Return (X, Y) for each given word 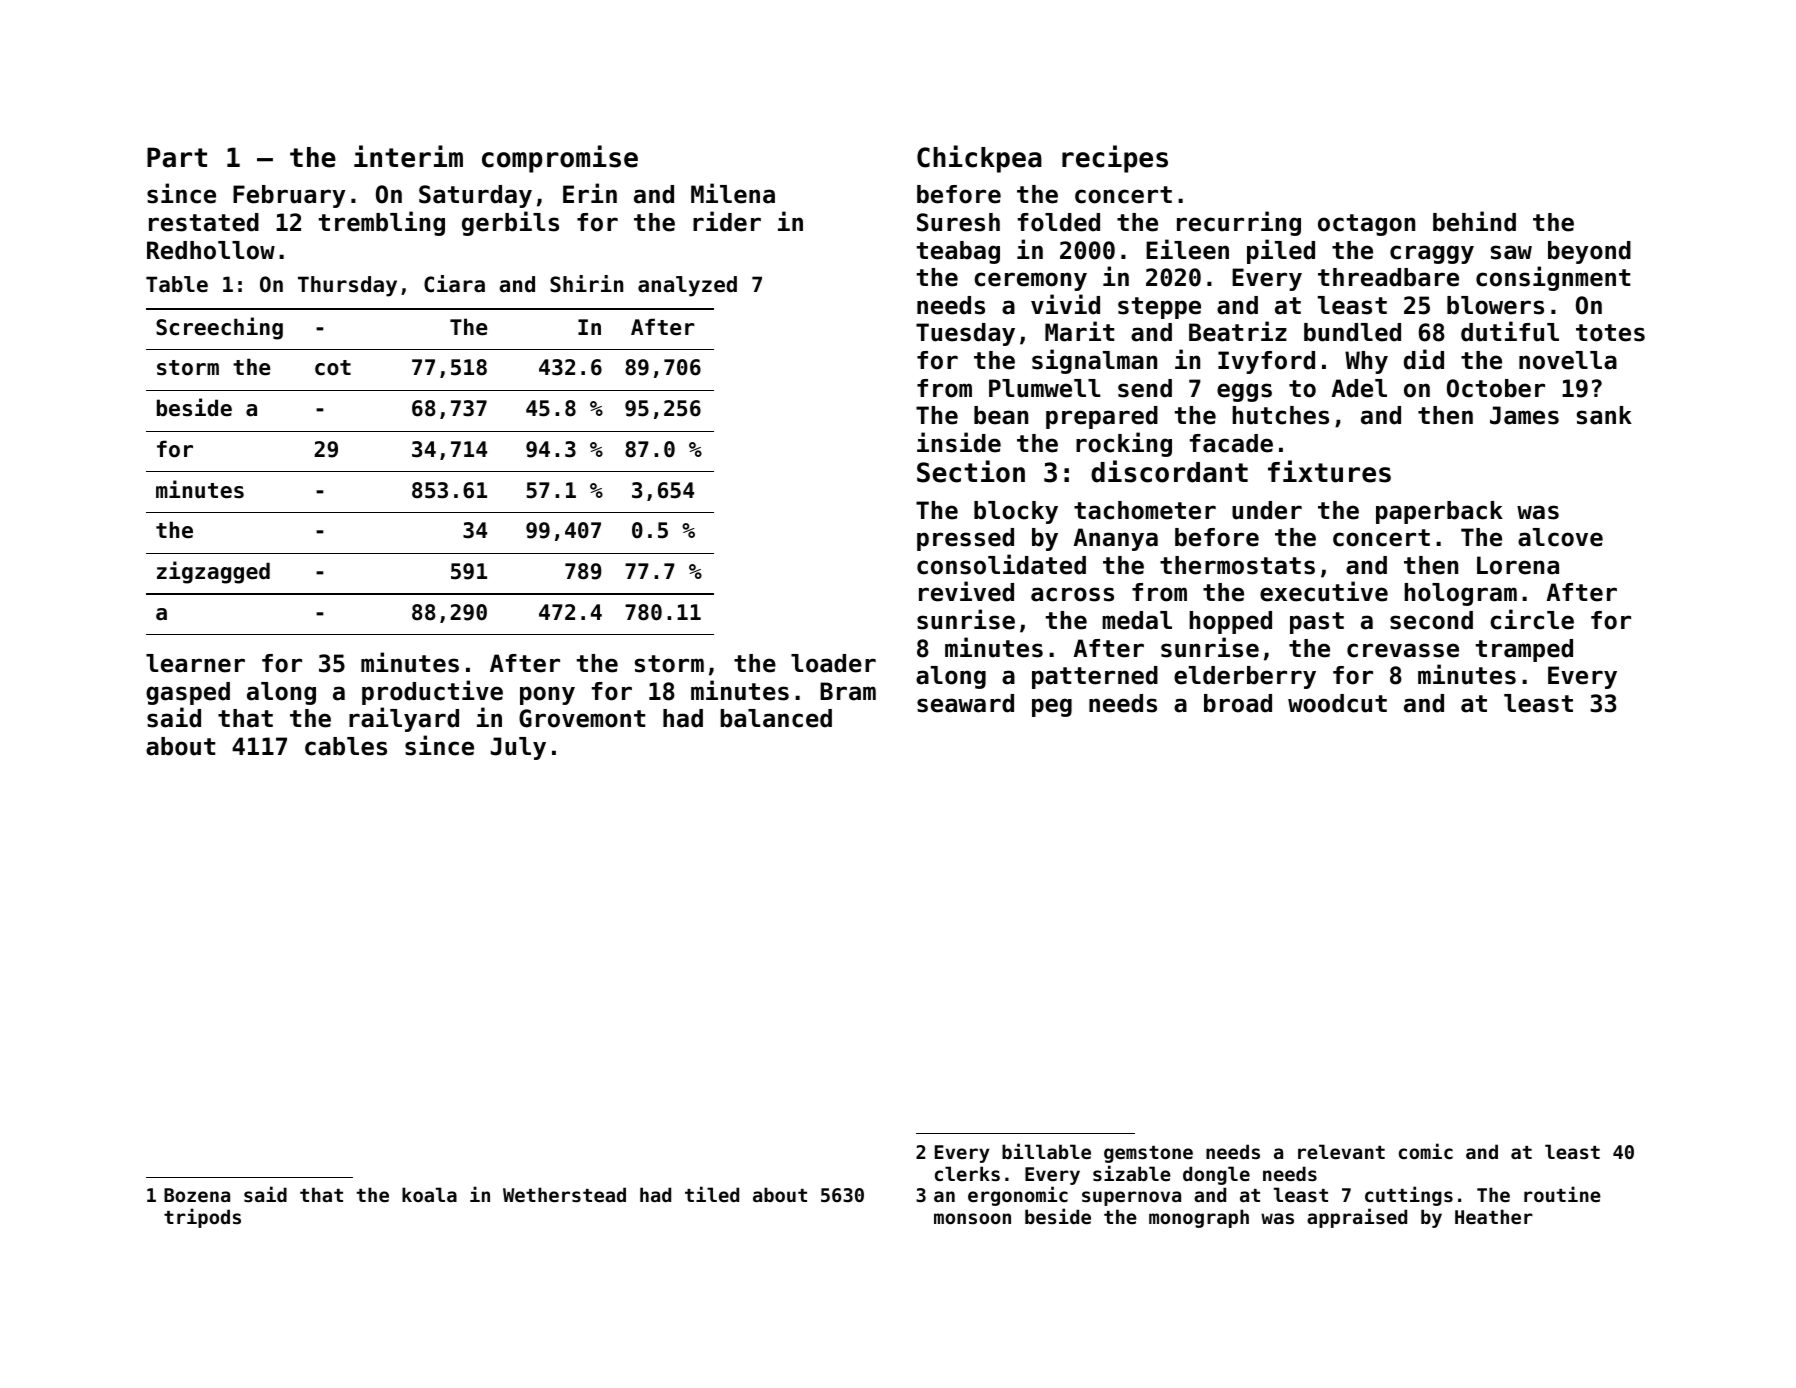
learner (195, 663)
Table (177, 284)
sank (1604, 415)
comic (1426, 1151)
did (1424, 359)
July (518, 748)
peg (1052, 707)
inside (959, 442)
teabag (958, 252)
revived (966, 591)
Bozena (197, 1195)
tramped (1524, 650)
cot (333, 368)
